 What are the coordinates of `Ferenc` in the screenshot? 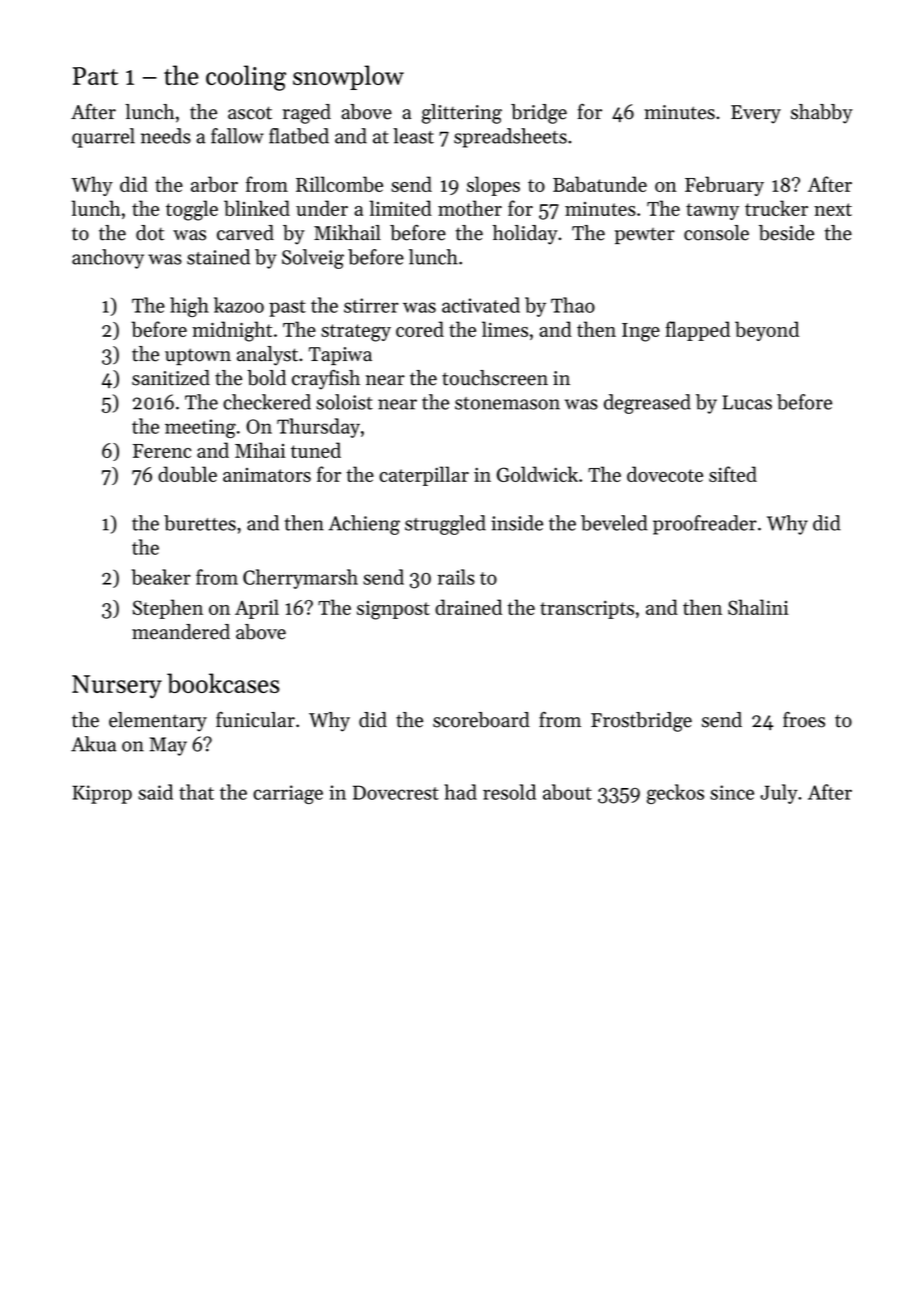 It's located at (162, 451).
